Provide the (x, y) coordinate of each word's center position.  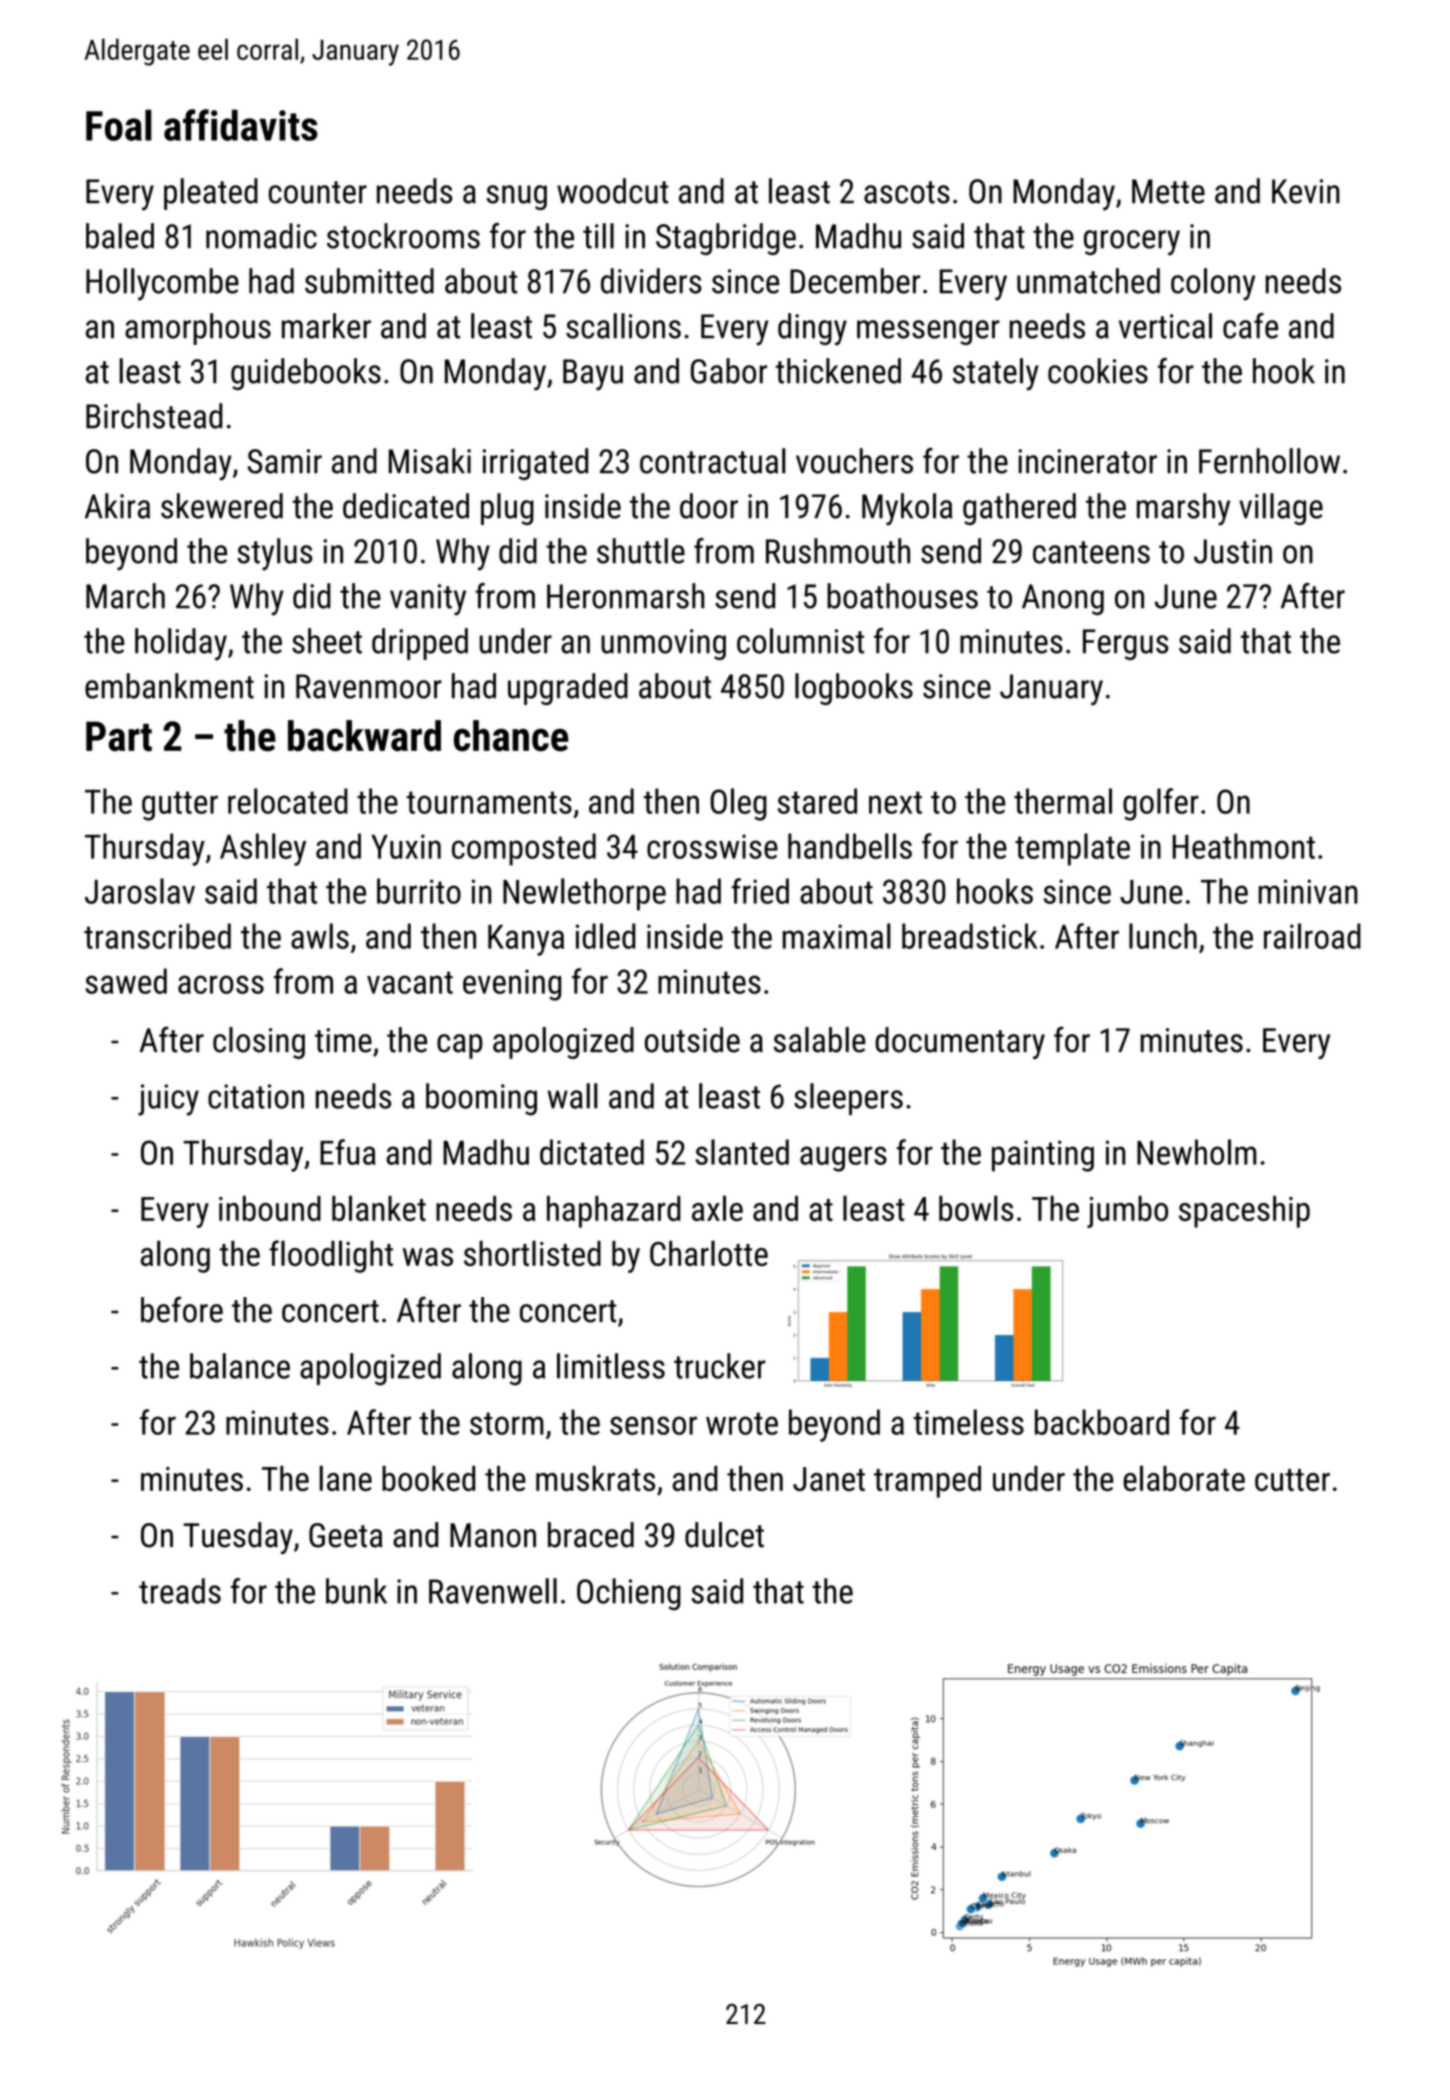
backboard (1102, 1422)
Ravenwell (493, 1591)
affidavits (241, 125)
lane (345, 1478)
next (895, 802)
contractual (713, 461)
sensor (653, 1425)
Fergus (1126, 644)
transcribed (157, 936)
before (182, 1309)
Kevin (1305, 191)
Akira (117, 506)
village (1281, 509)
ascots (907, 192)
